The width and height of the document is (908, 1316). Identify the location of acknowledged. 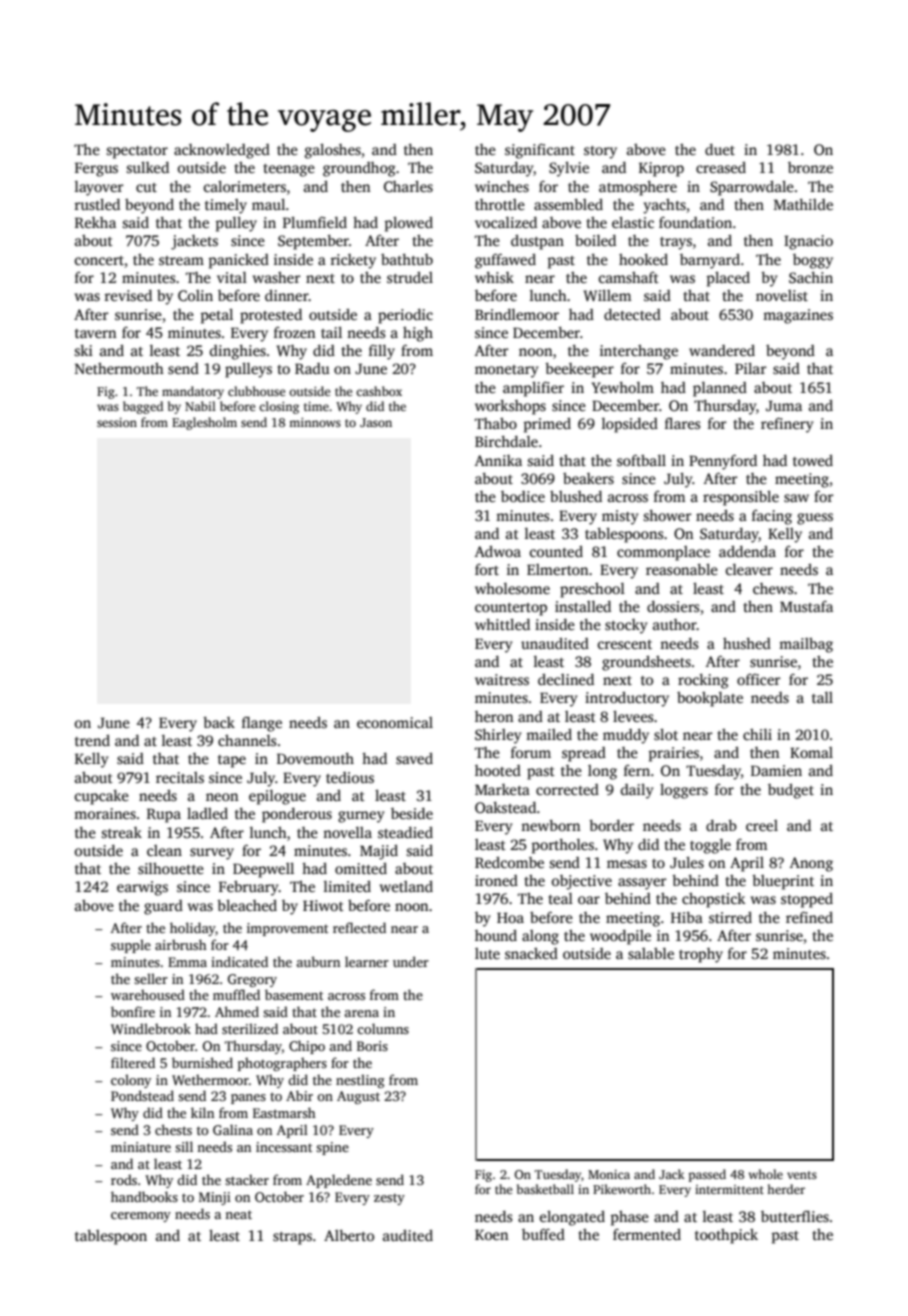
(222, 151).
